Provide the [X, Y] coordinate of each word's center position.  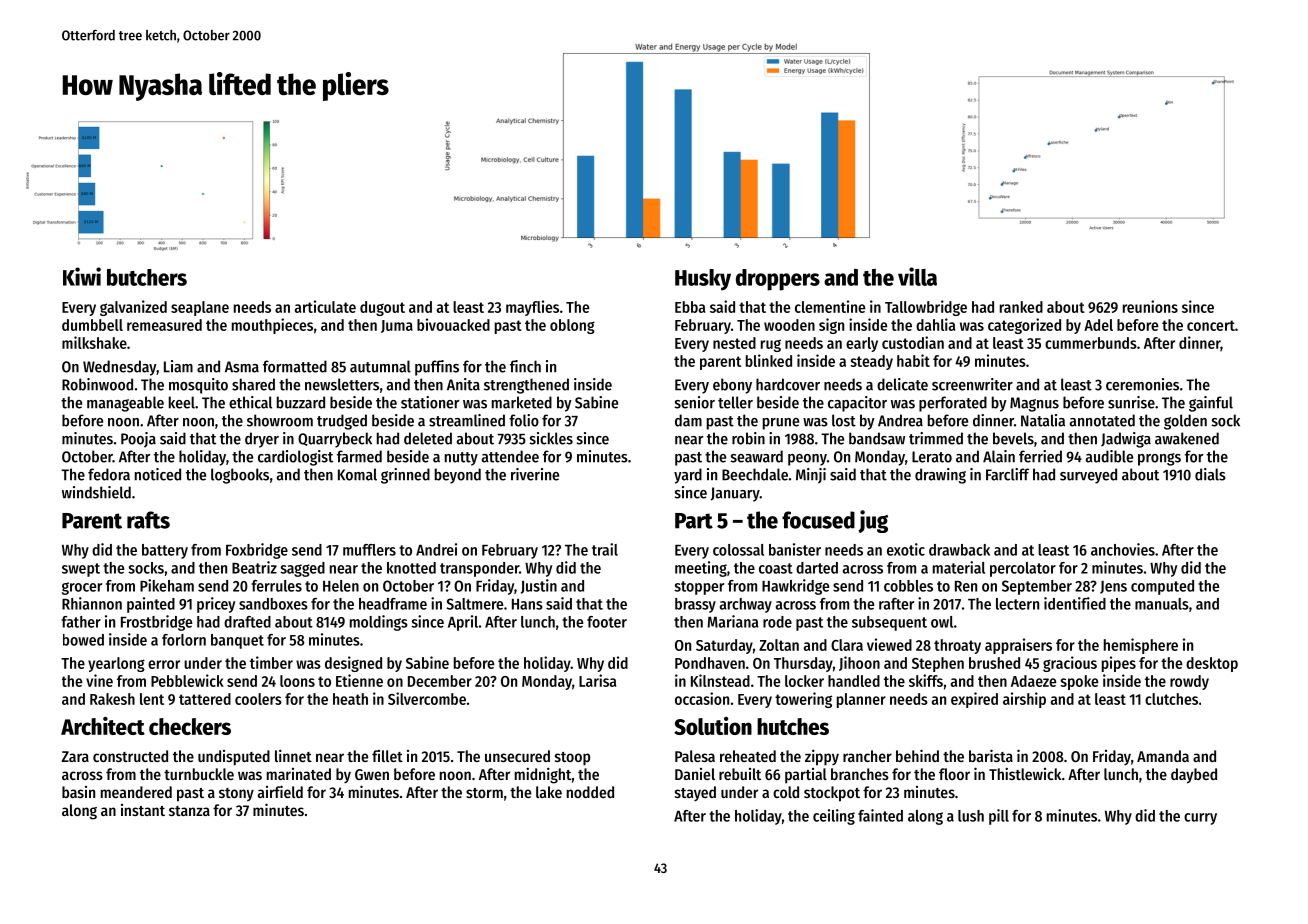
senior [694, 402]
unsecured [517, 756]
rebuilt [740, 774]
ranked [1021, 307]
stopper [699, 588]
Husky [703, 280]
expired [974, 700]
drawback [959, 550]
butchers [147, 277]
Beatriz [254, 567]
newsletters [342, 384]
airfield [280, 791]
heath [350, 699]
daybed [1194, 776]
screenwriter [972, 384]
